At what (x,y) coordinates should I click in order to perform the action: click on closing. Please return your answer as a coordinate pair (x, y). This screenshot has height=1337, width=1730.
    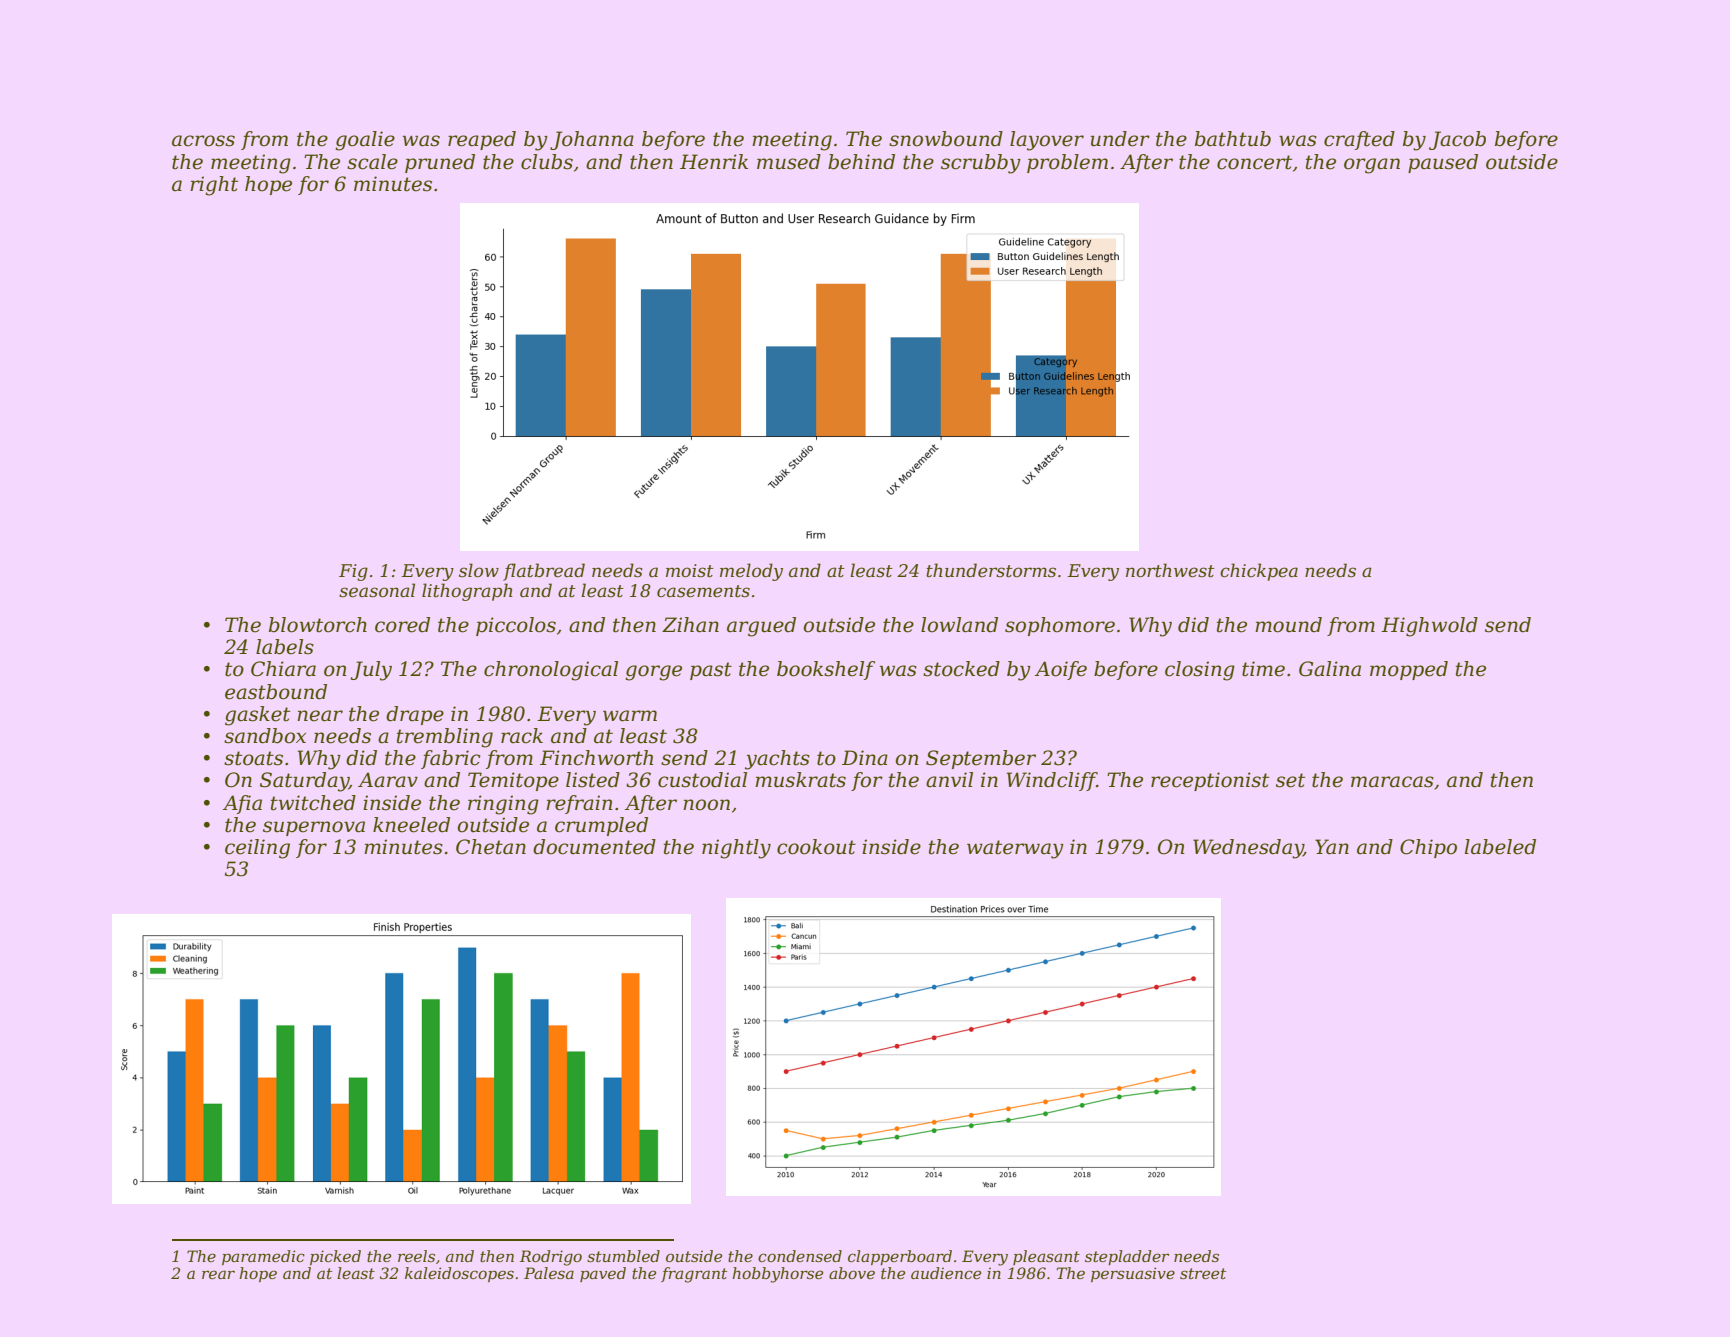
    Looking at the image, I should click on (1200, 671).
